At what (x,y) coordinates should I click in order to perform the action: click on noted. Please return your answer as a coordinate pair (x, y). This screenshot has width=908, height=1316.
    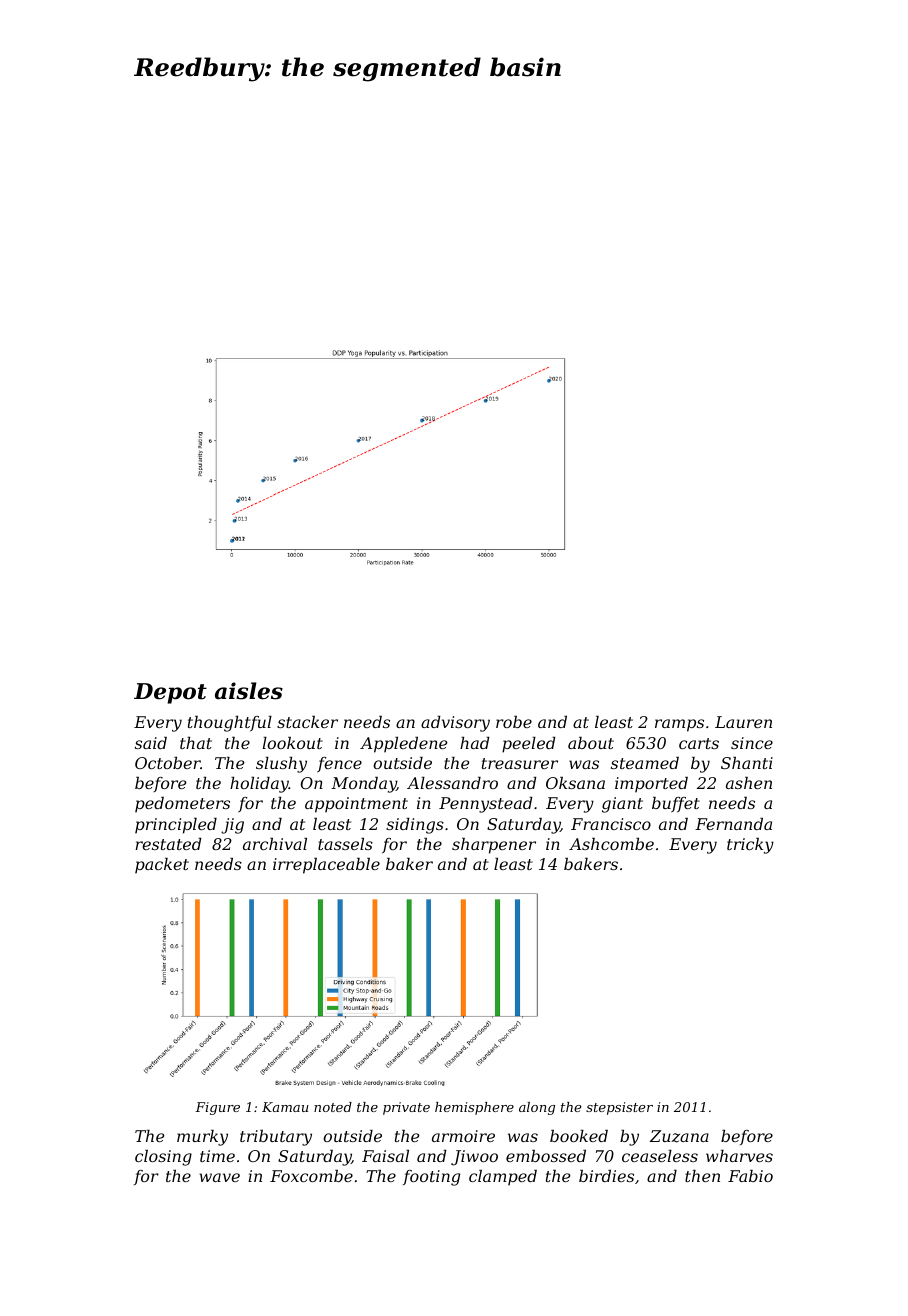
    Looking at the image, I should click on (333, 1107).
